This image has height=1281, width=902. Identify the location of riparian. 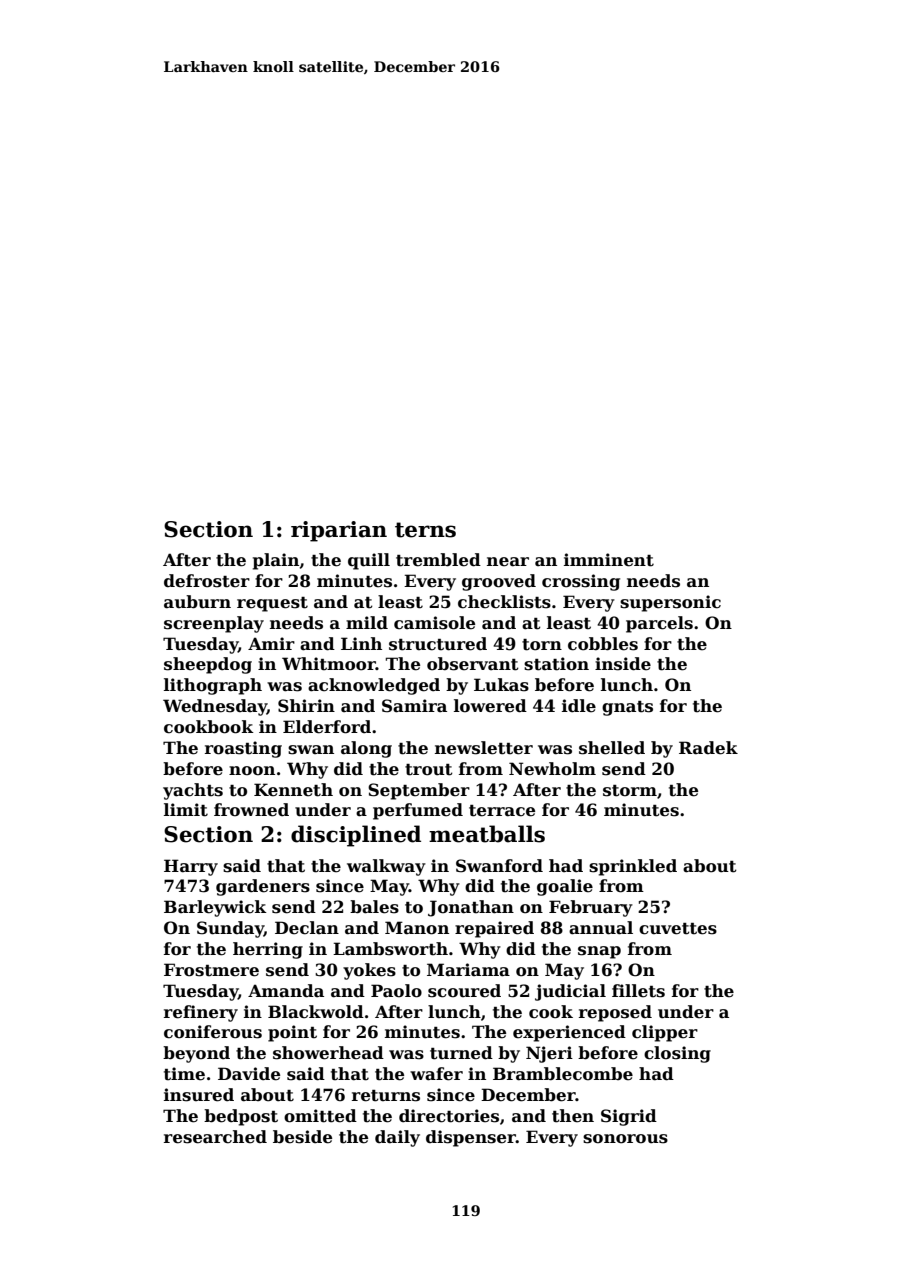
(339, 531).
